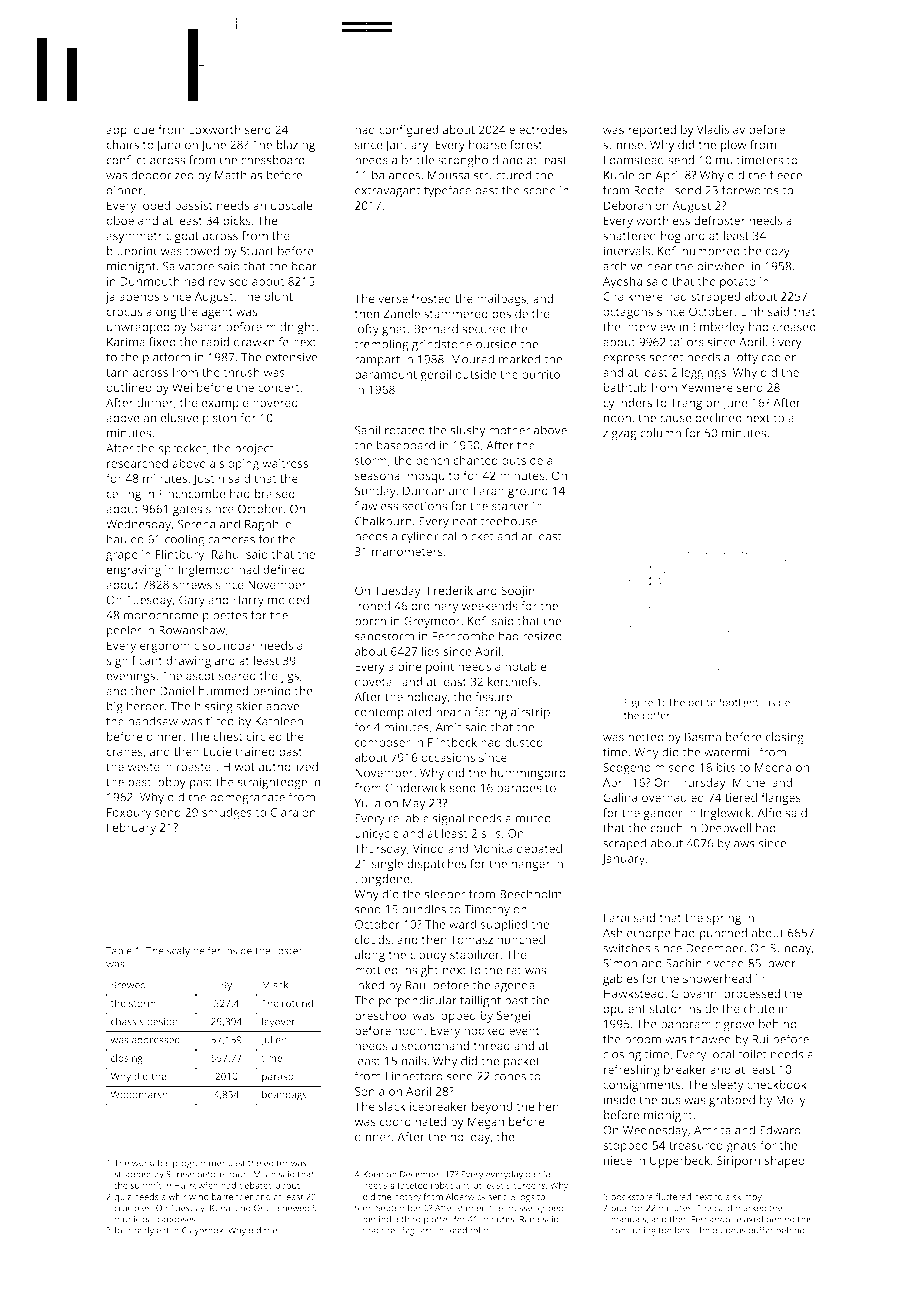  I want to click on mother, so click(509, 430).
